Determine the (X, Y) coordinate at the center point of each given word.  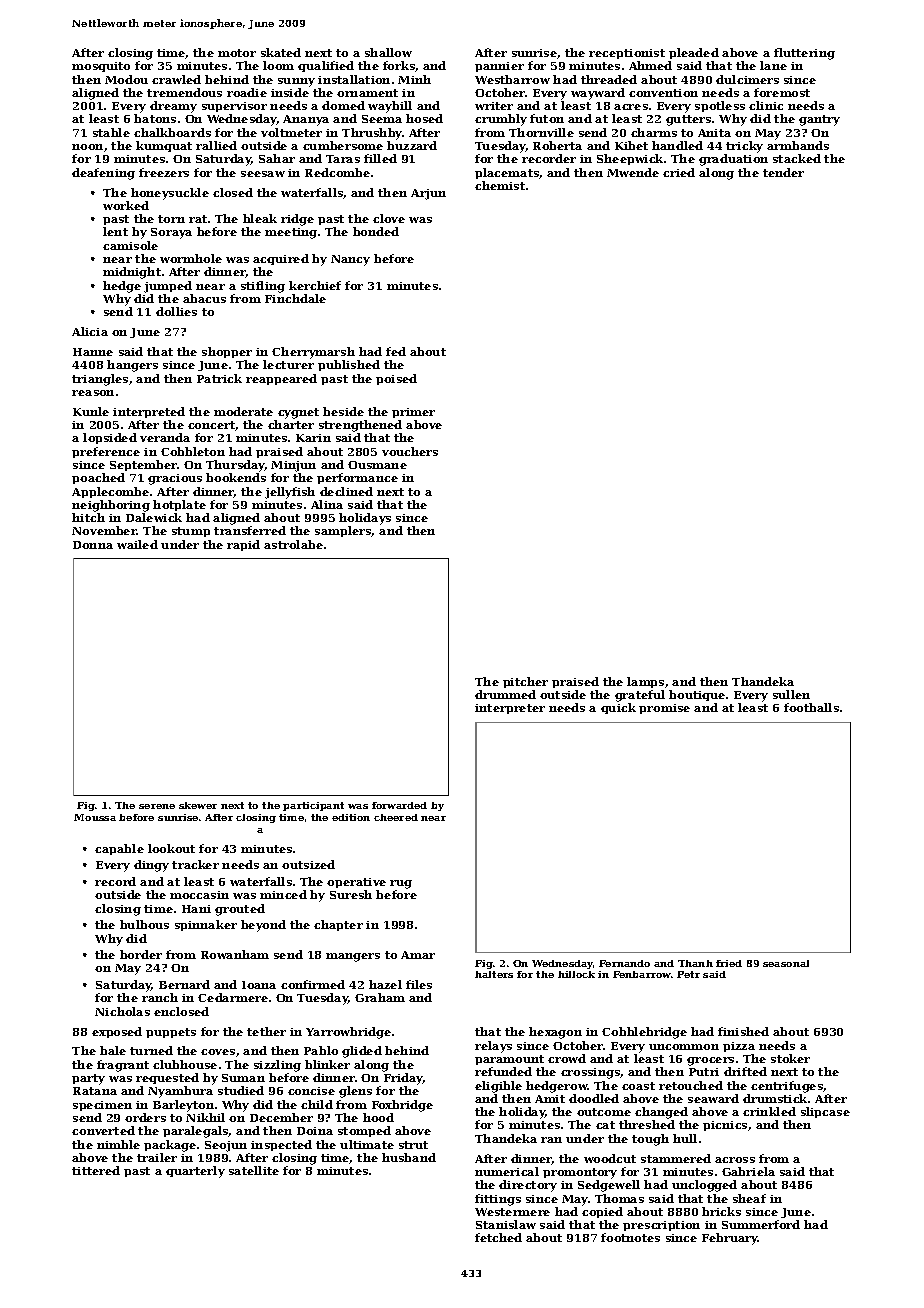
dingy (151, 866)
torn (171, 219)
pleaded (694, 53)
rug (401, 884)
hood (378, 1117)
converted (103, 1130)
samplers (343, 531)
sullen (791, 694)
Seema (382, 119)
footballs (811, 707)
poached (98, 478)
